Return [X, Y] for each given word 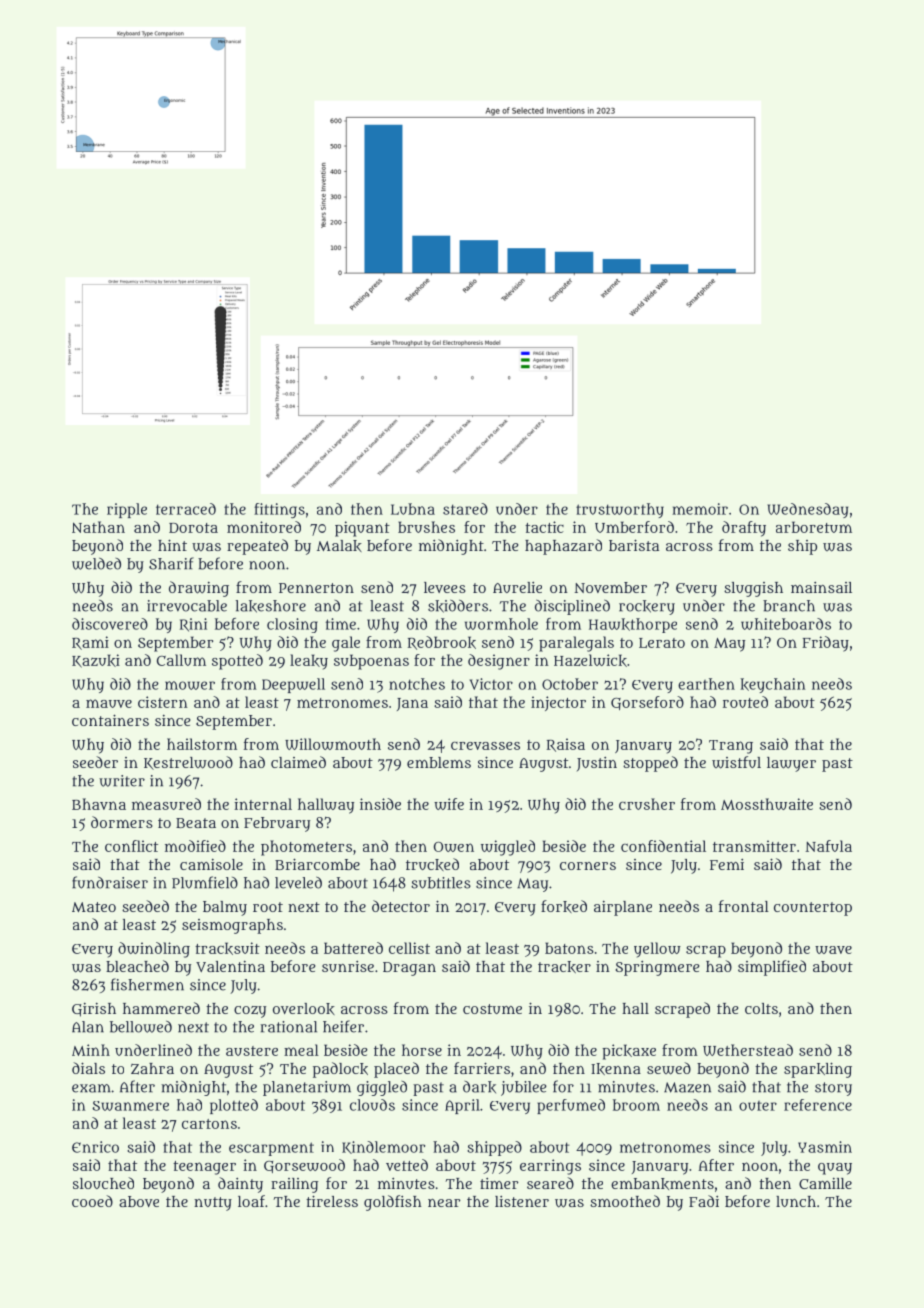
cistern [163, 702]
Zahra [152, 1069]
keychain [772, 685]
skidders [458, 606]
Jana [412, 704]
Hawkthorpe [633, 625]
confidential [663, 846]
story [833, 1089]
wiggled [508, 848]
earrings [550, 1167]
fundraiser [110, 882]
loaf [251, 1201]
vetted [407, 1165]
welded [96, 563]
